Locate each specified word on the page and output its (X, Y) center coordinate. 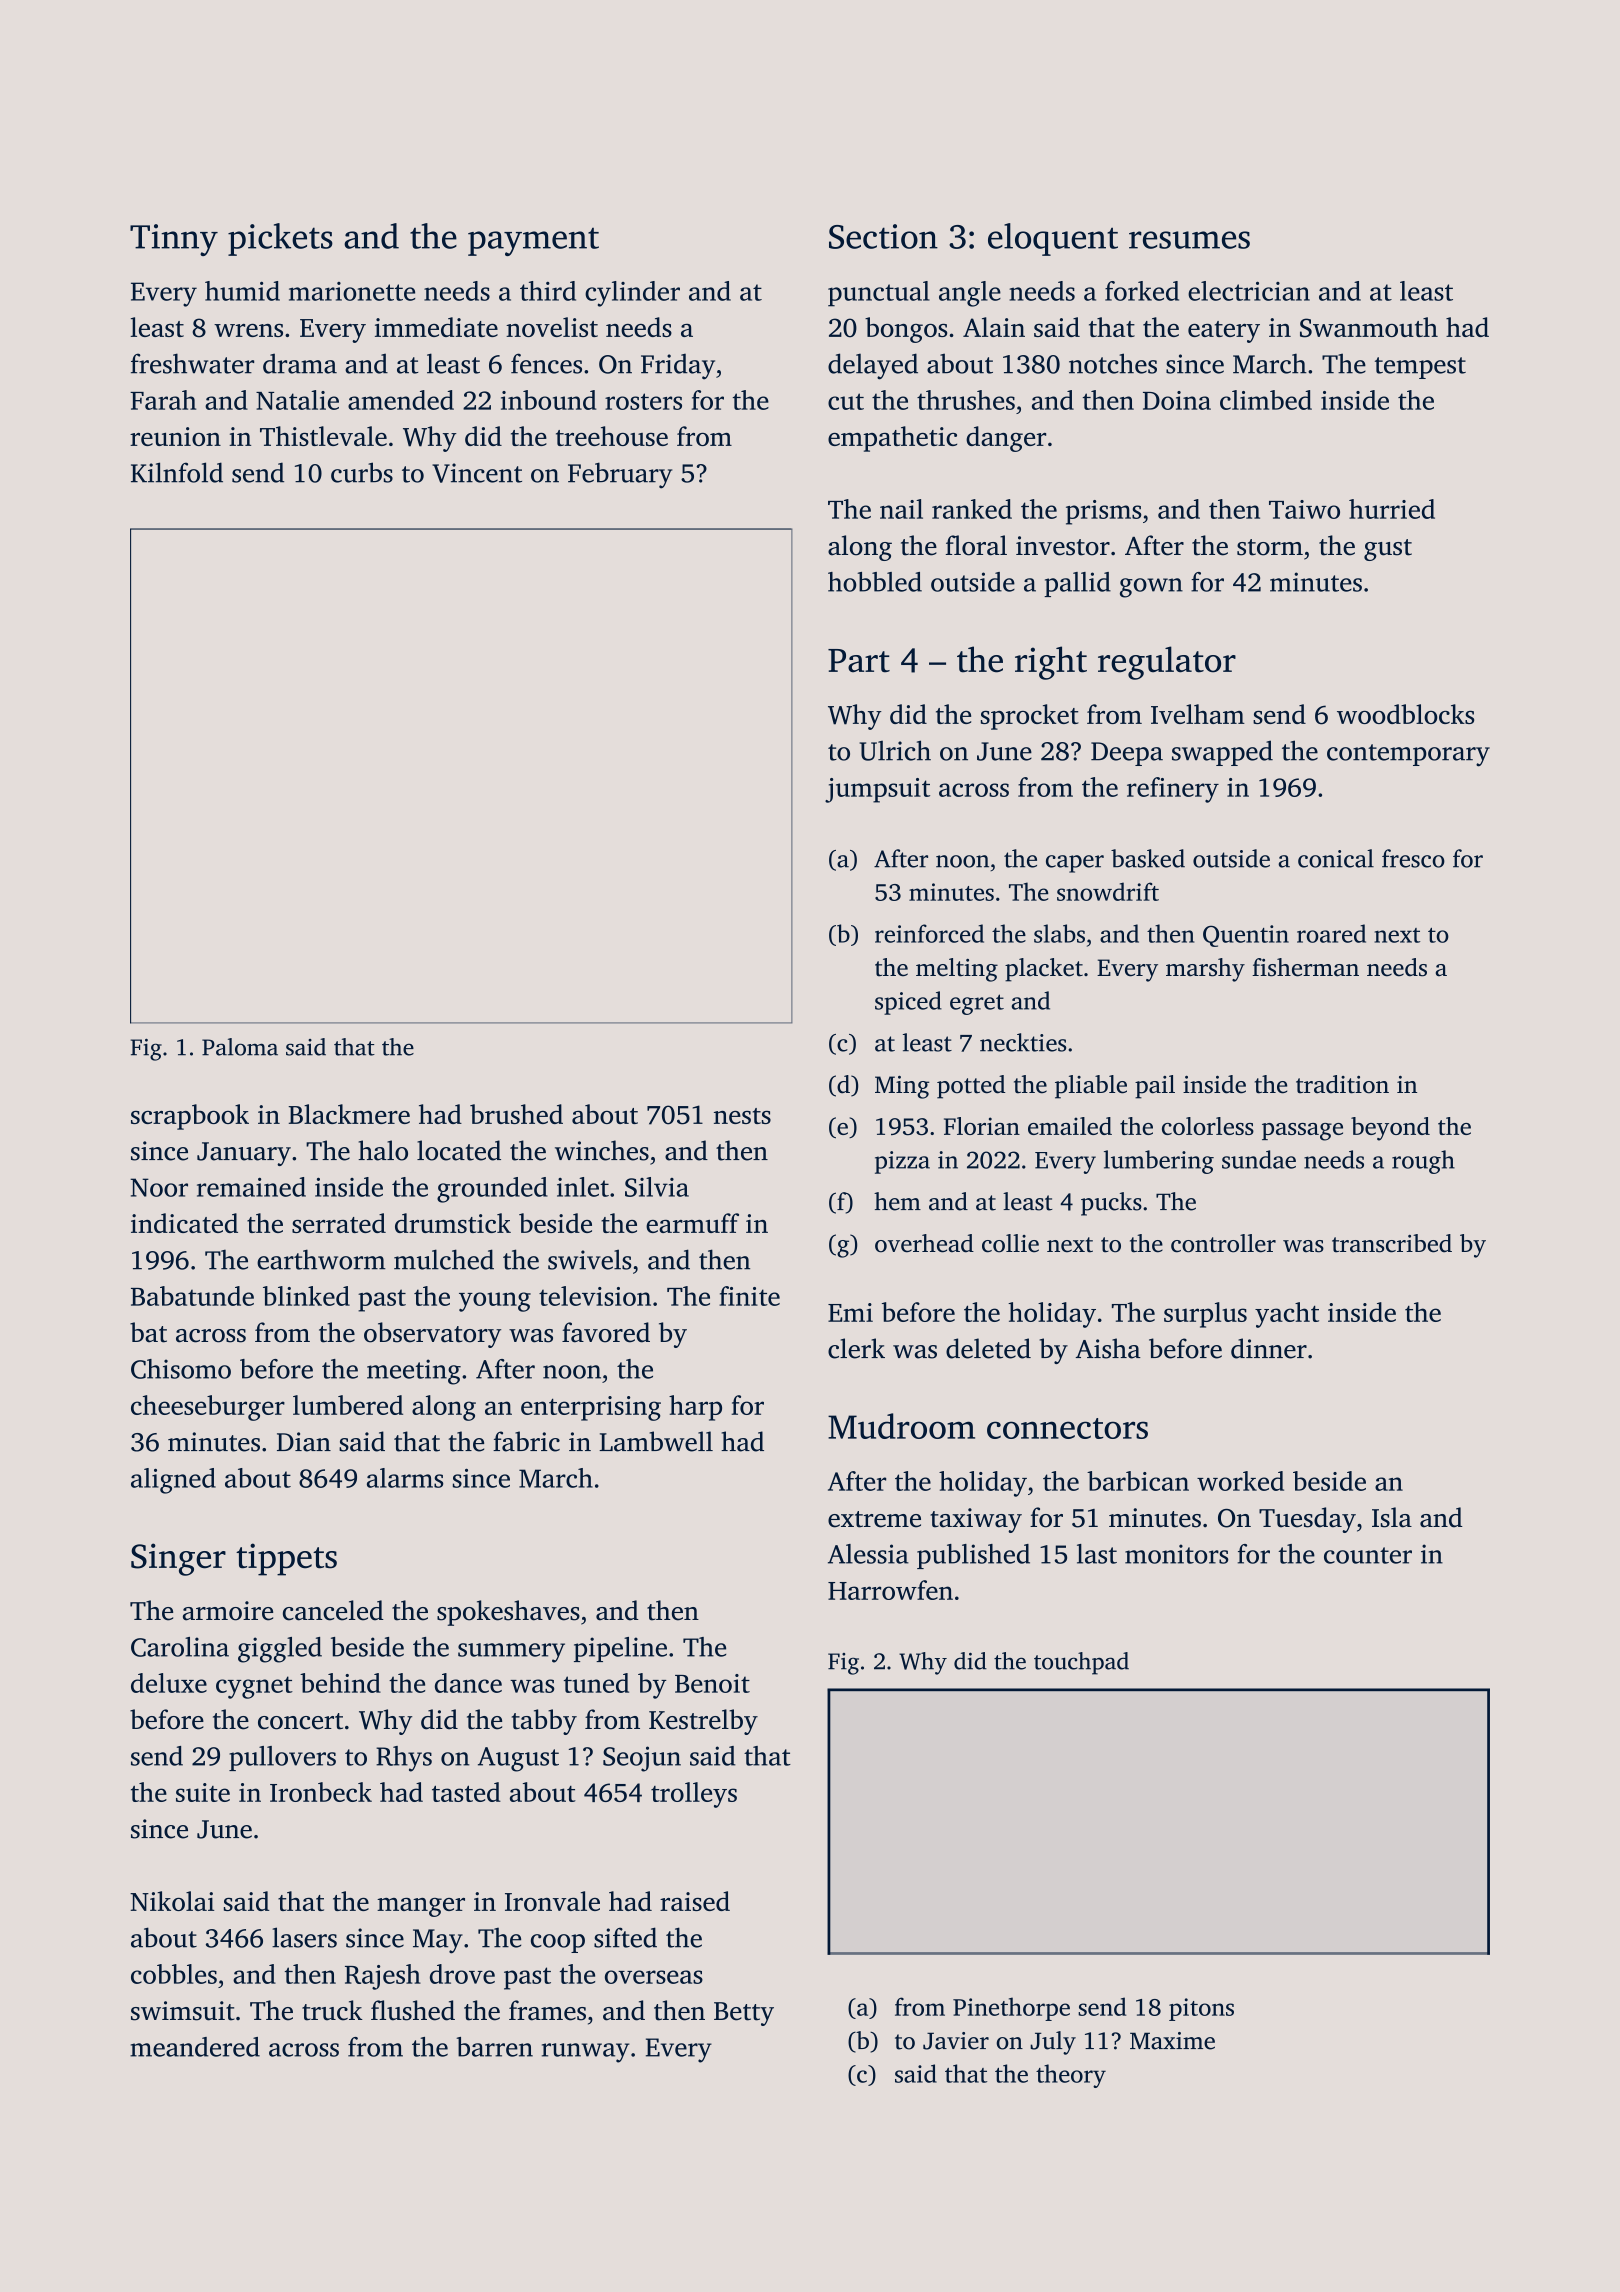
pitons (1201, 2009)
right (1051, 663)
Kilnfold (177, 472)
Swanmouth (1369, 327)
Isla (1392, 1517)
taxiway (976, 1520)
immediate (436, 327)
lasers (304, 1937)
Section (883, 236)
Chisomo (181, 1369)
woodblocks (1405, 714)
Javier (956, 2041)
